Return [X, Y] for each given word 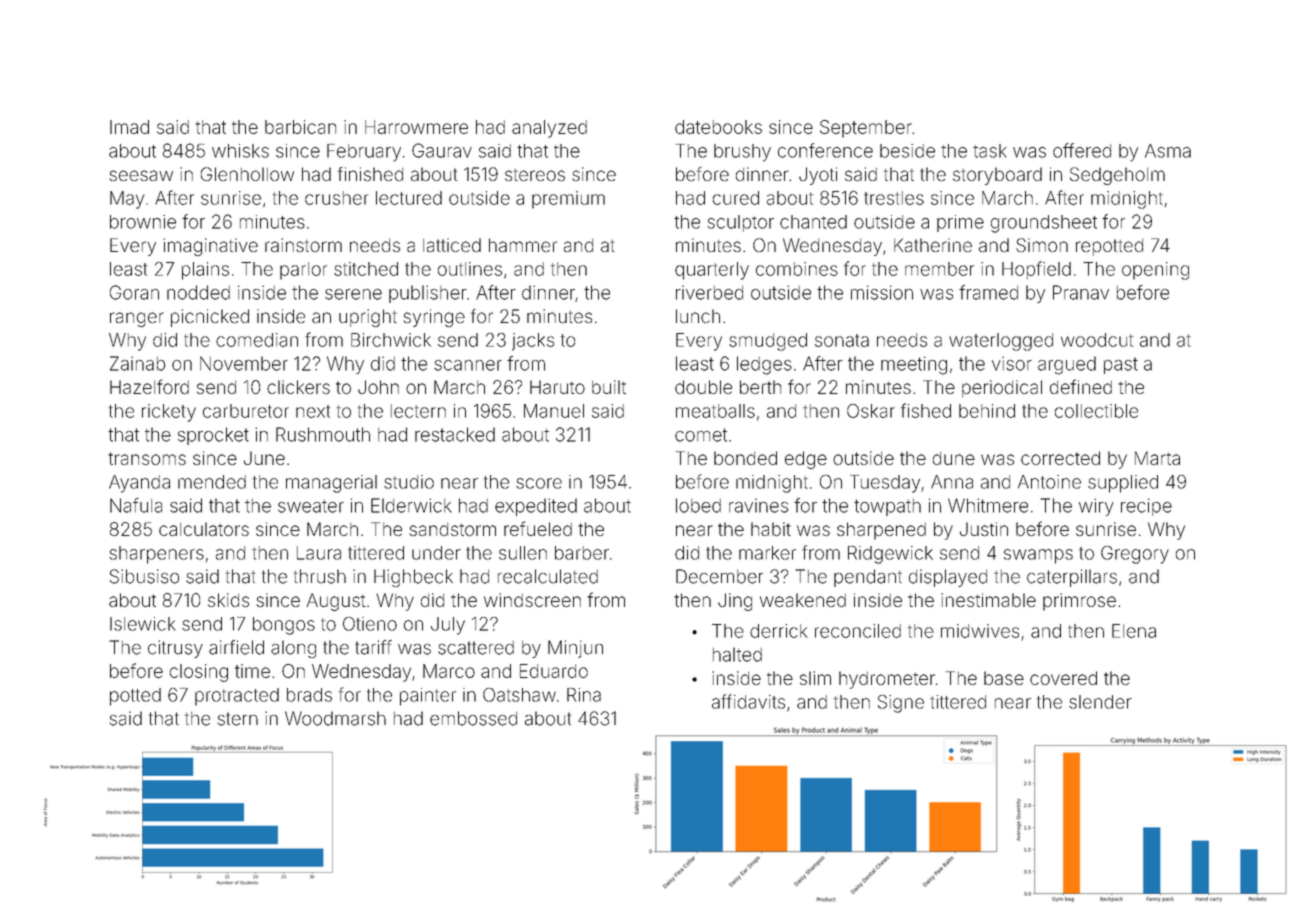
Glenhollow [247, 174]
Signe [901, 704]
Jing [735, 602]
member [939, 269]
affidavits [748, 701]
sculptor [740, 223]
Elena [1134, 631]
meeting [914, 365]
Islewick [143, 624]
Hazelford [149, 386]
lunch [698, 316]
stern [237, 719]
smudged [768, 342]
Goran [134, 292]
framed [988, 292]
